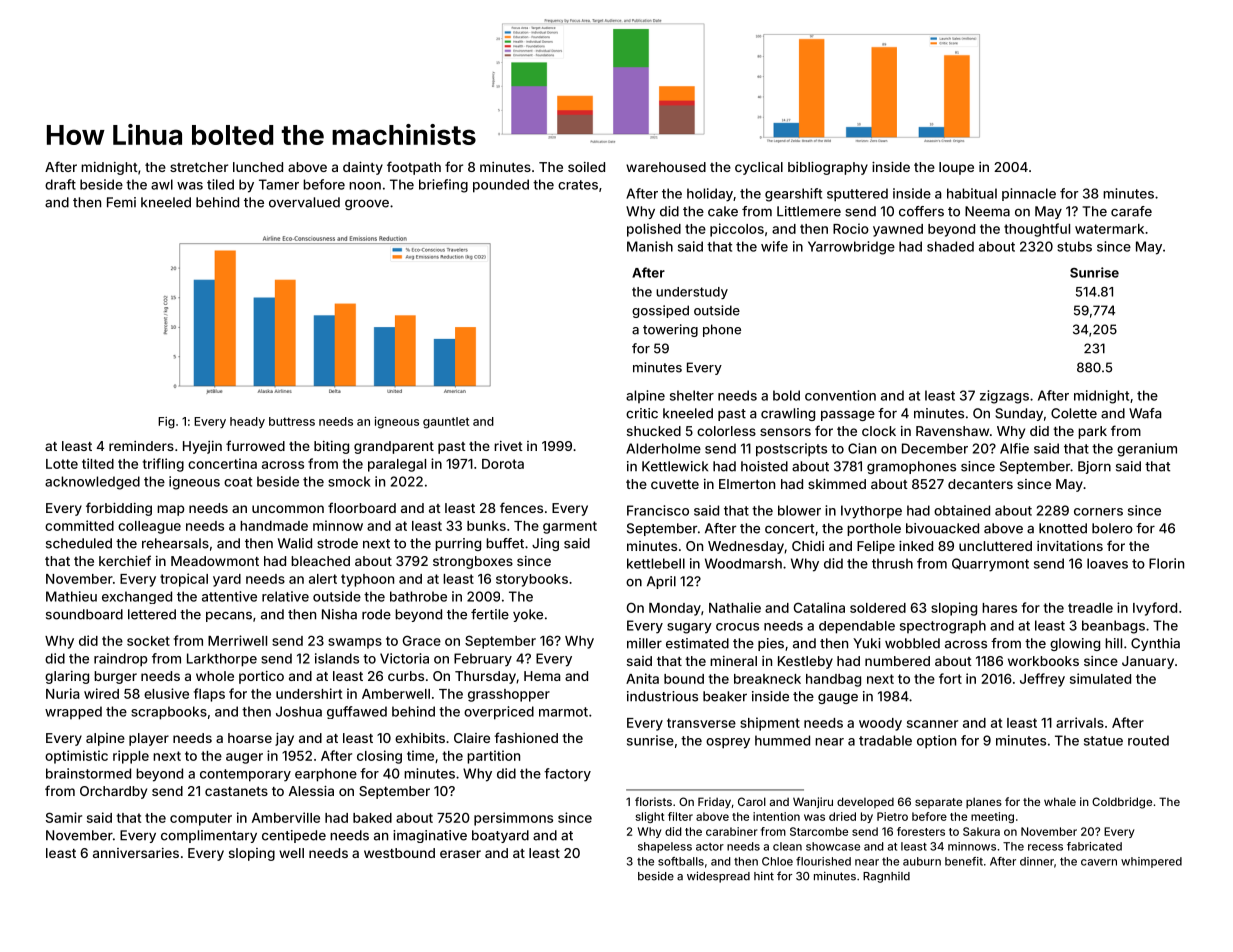  I want to click on rivet, so click(508, 446).
